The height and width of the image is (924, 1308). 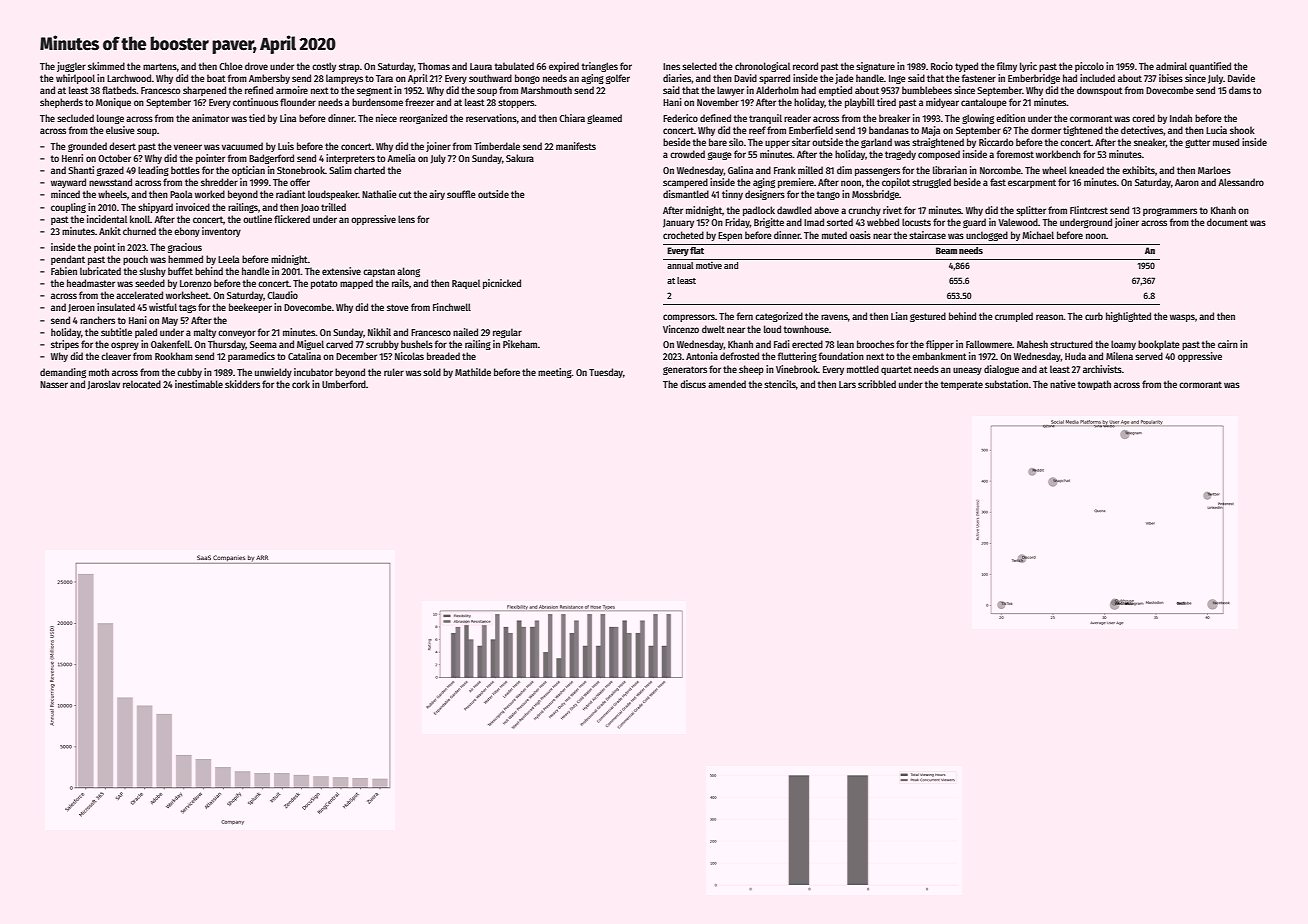 What do you see at coordinates (1182, 318) in the image?
I see `wasps` at bounding box center [1182, 318].
